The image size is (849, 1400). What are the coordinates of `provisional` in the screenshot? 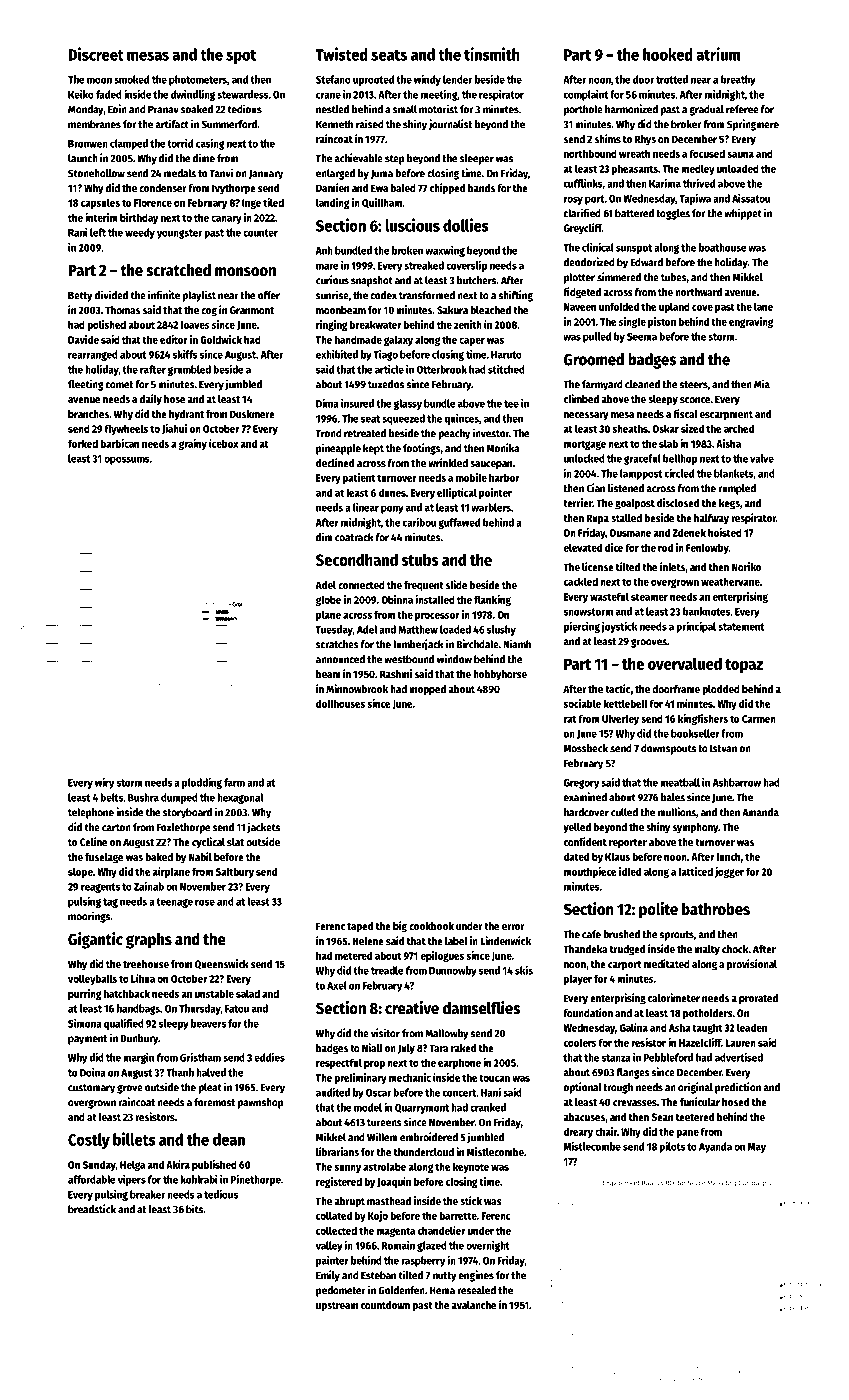 It's located at (752, 965).
